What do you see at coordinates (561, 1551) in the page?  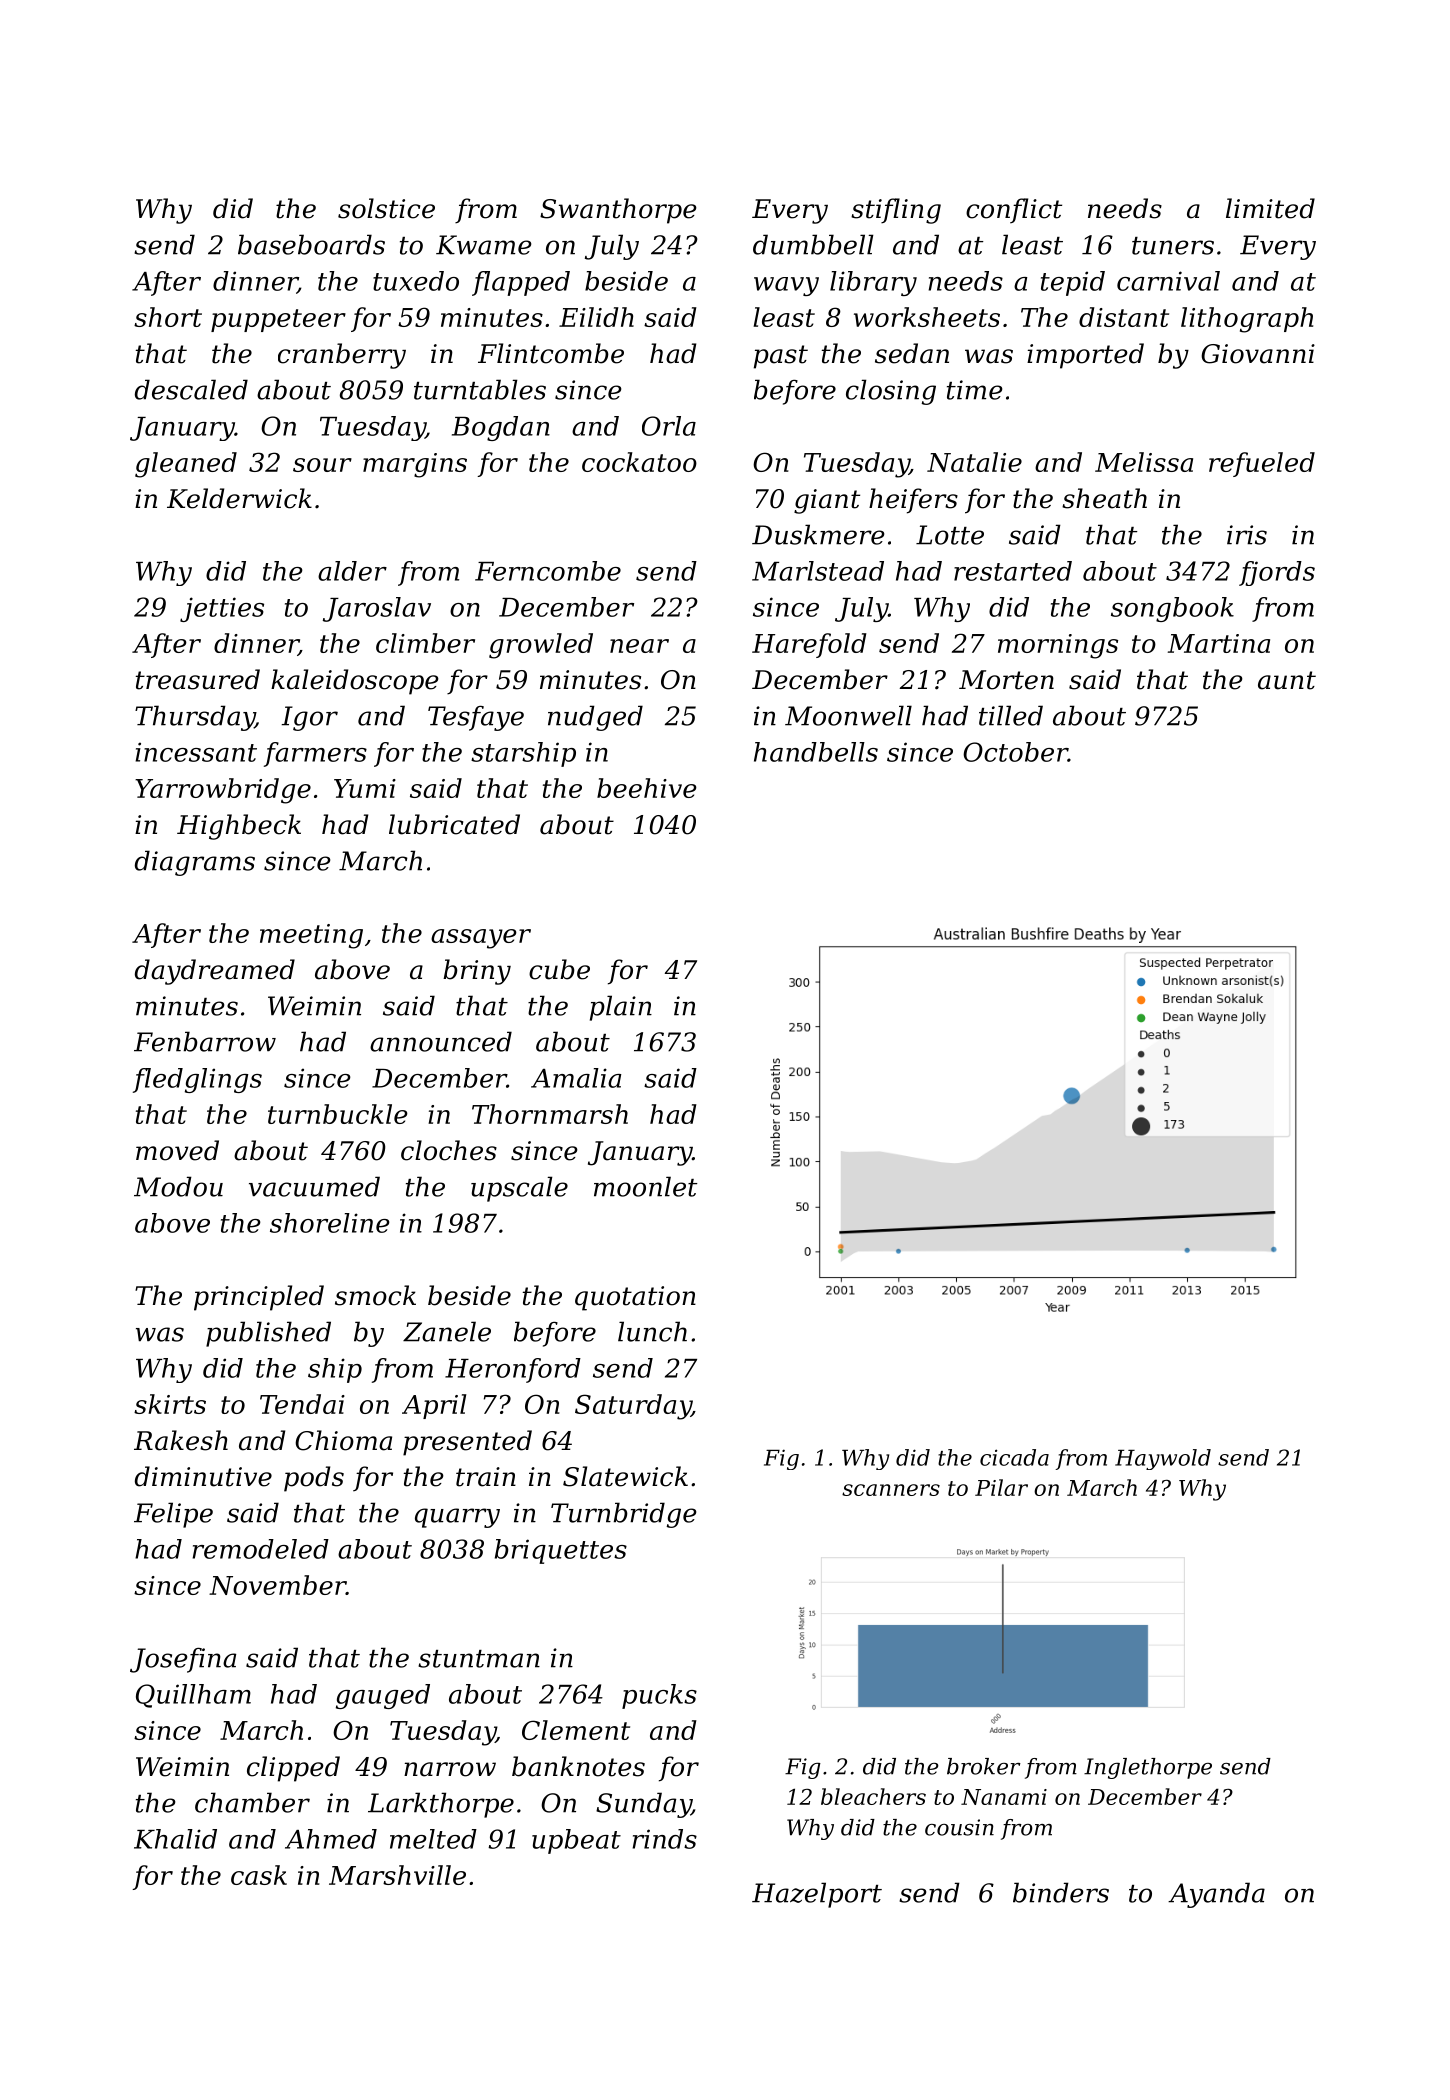 I see `briquettes` at bounding box center [561, 1551].
